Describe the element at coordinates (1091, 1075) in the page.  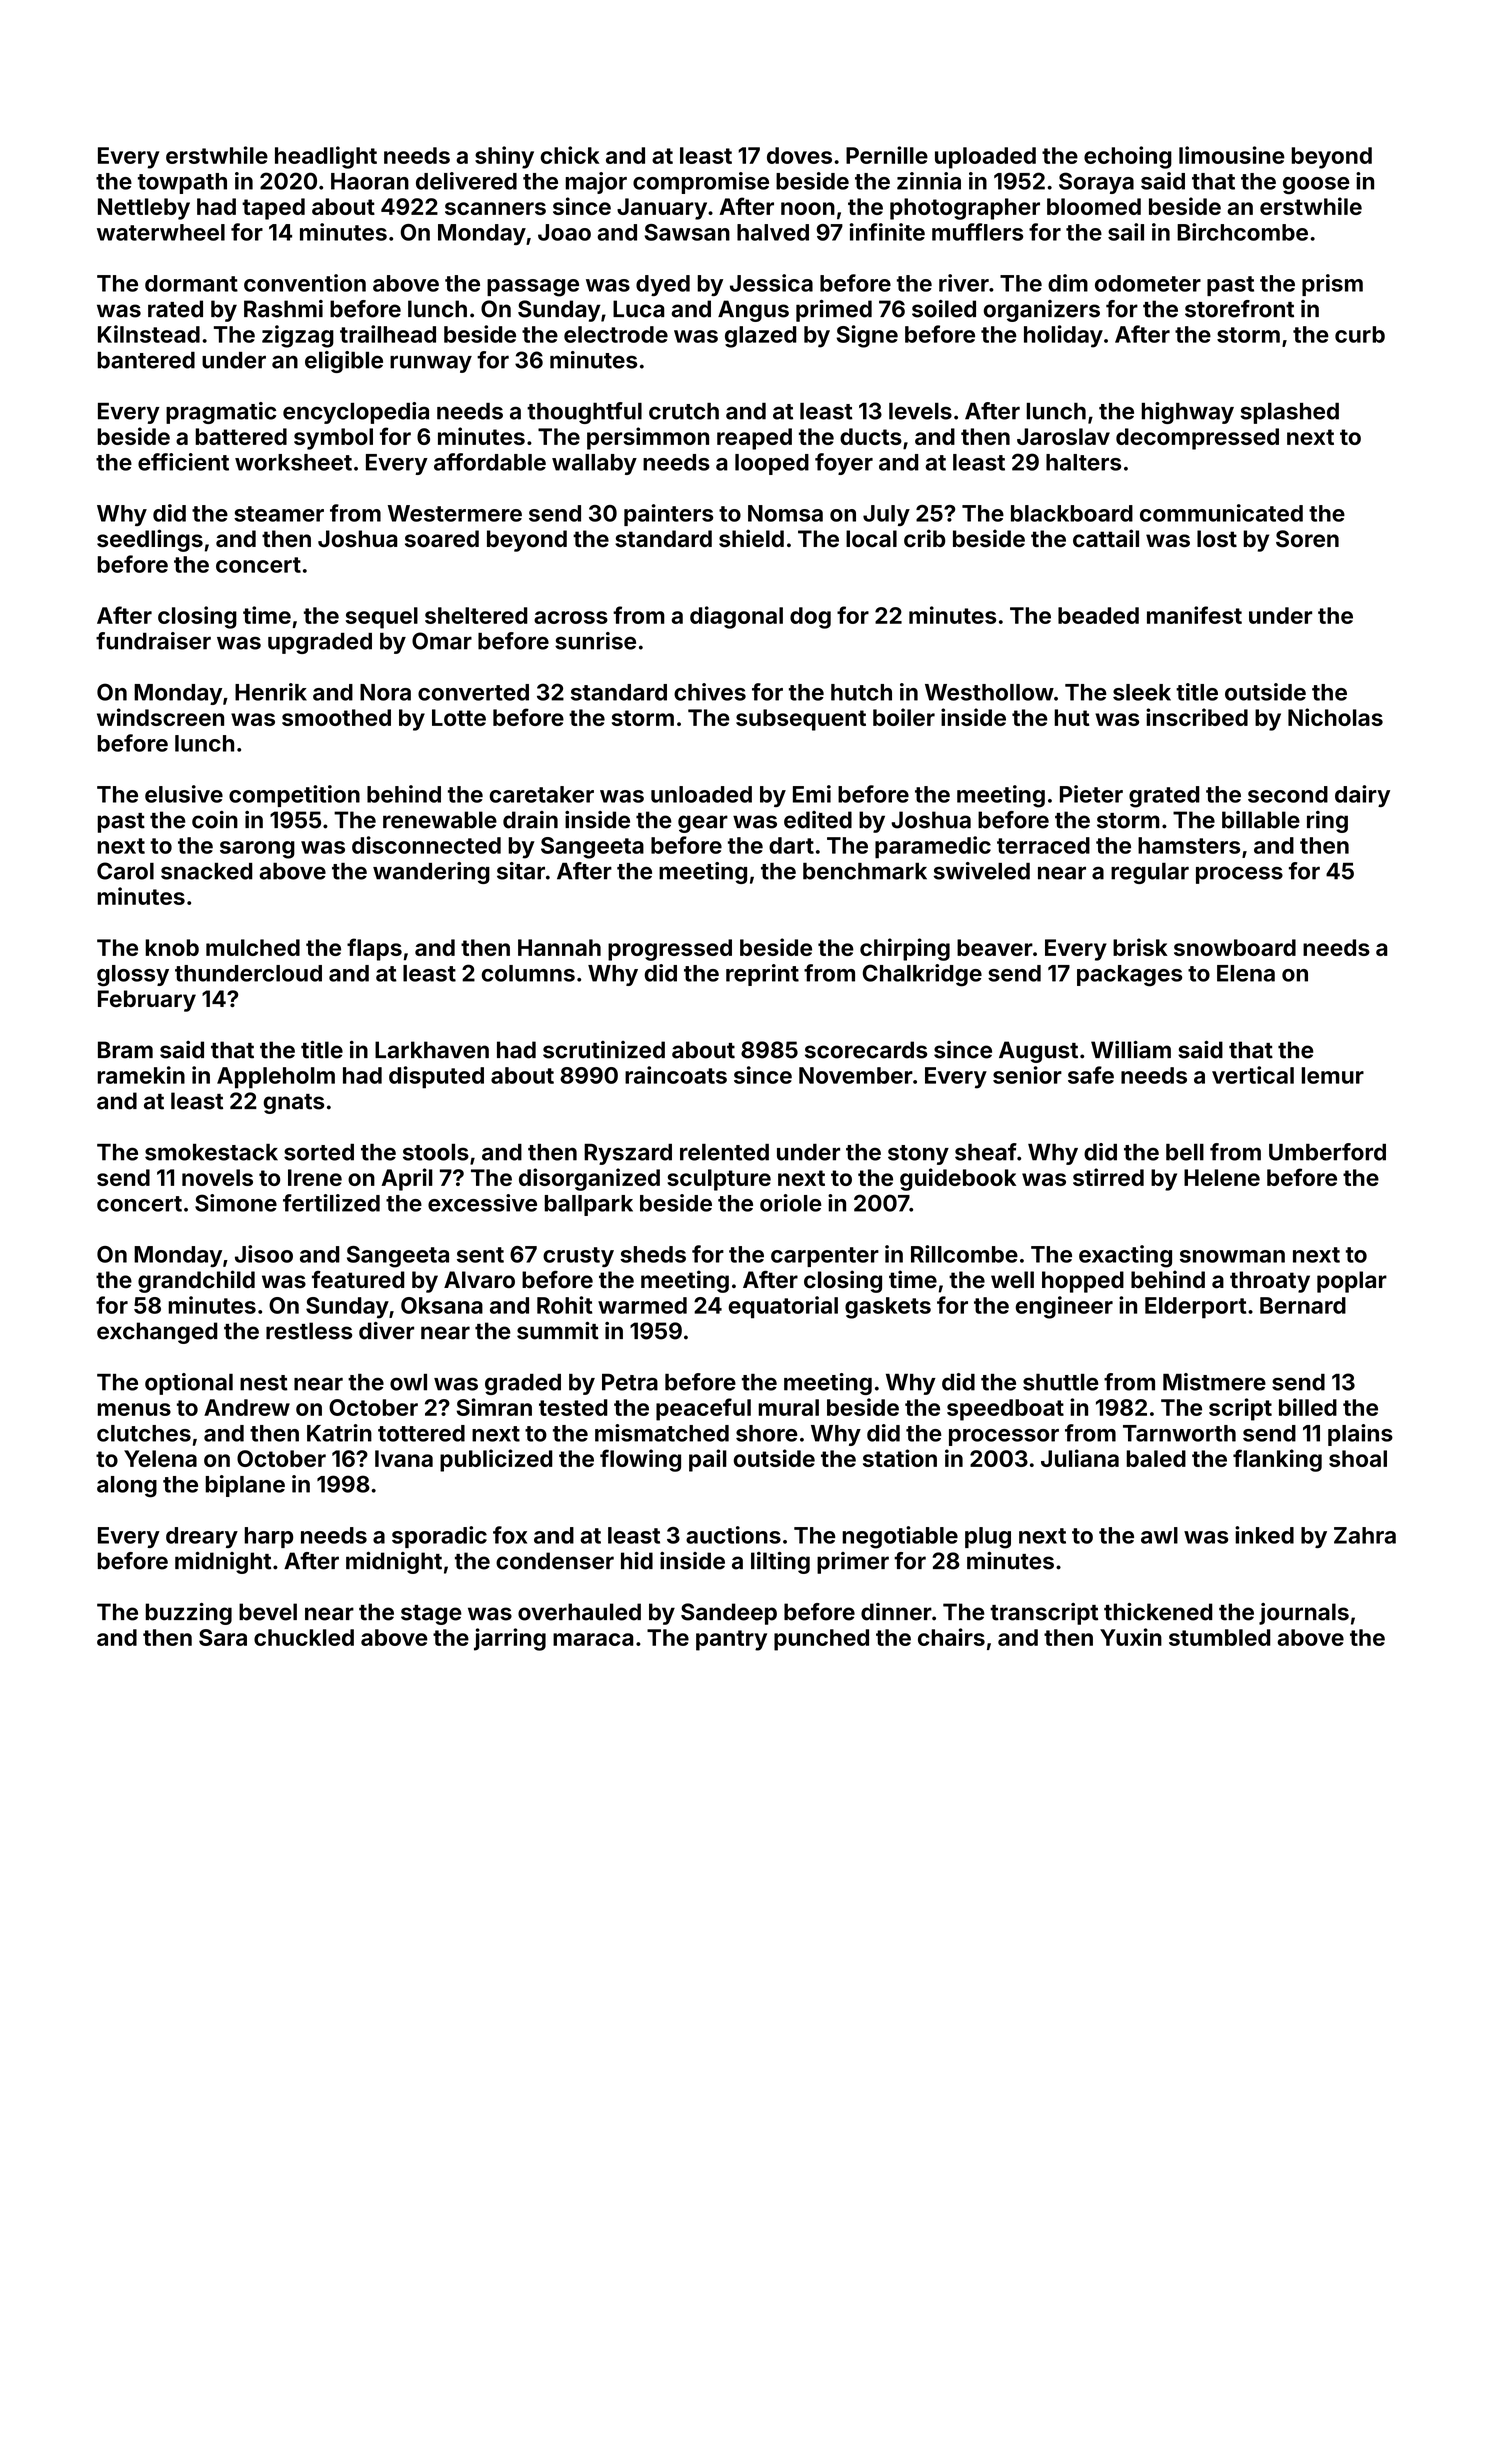
I see `safe` at that location.
